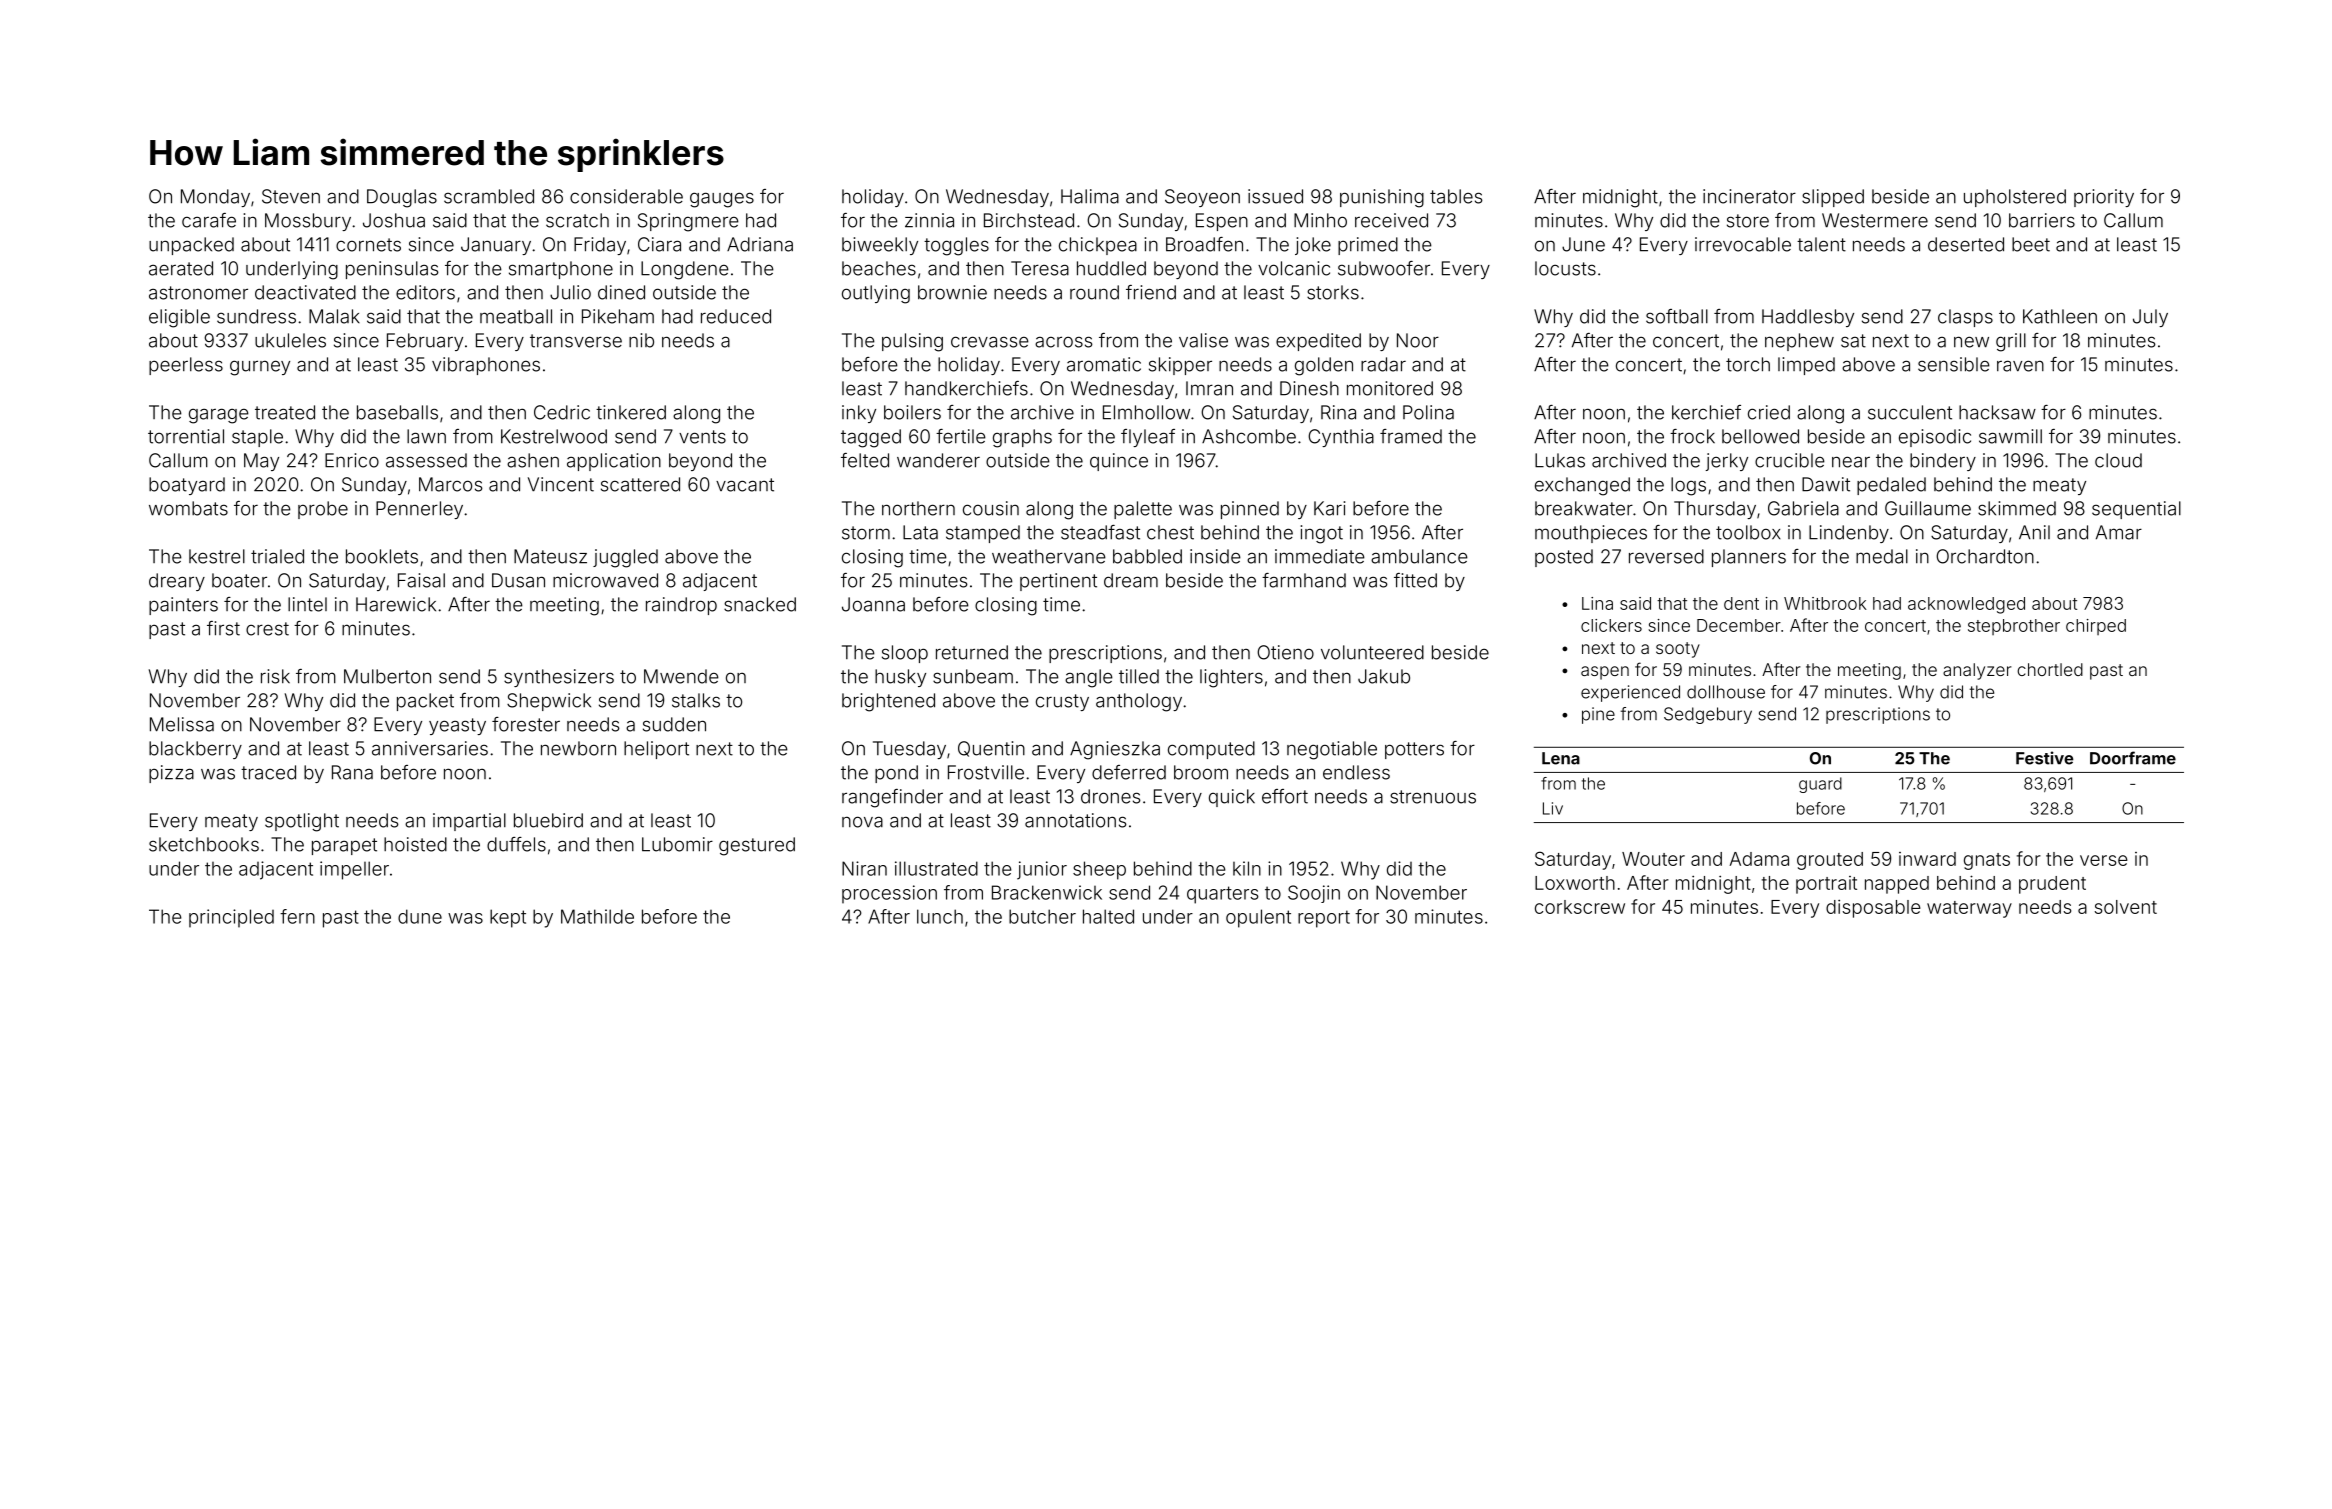  Describe the element at coordinates (489, 196) in the page. I see `scrambled` at that location.
